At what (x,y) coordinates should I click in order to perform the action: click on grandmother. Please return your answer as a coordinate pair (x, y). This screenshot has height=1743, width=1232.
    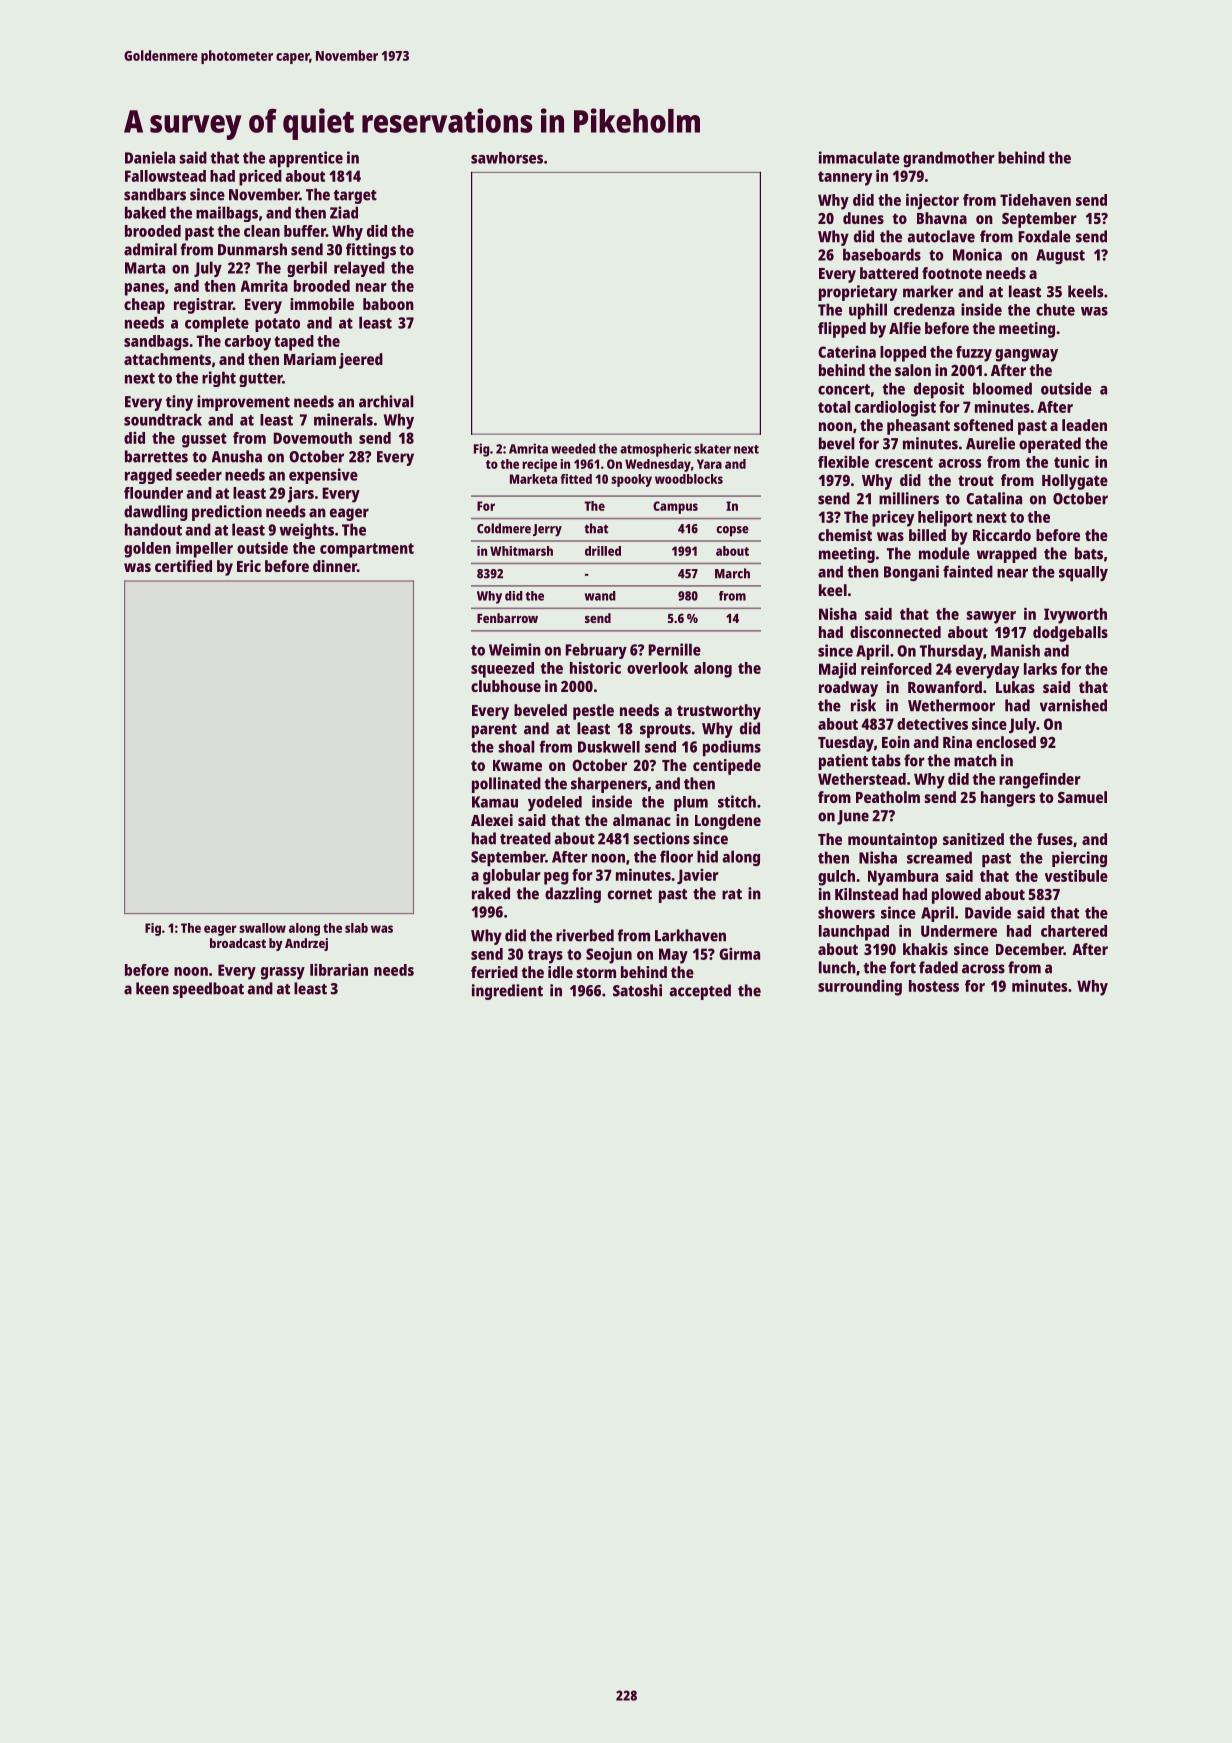
    Looking at the image, I should click on (949, 159).
